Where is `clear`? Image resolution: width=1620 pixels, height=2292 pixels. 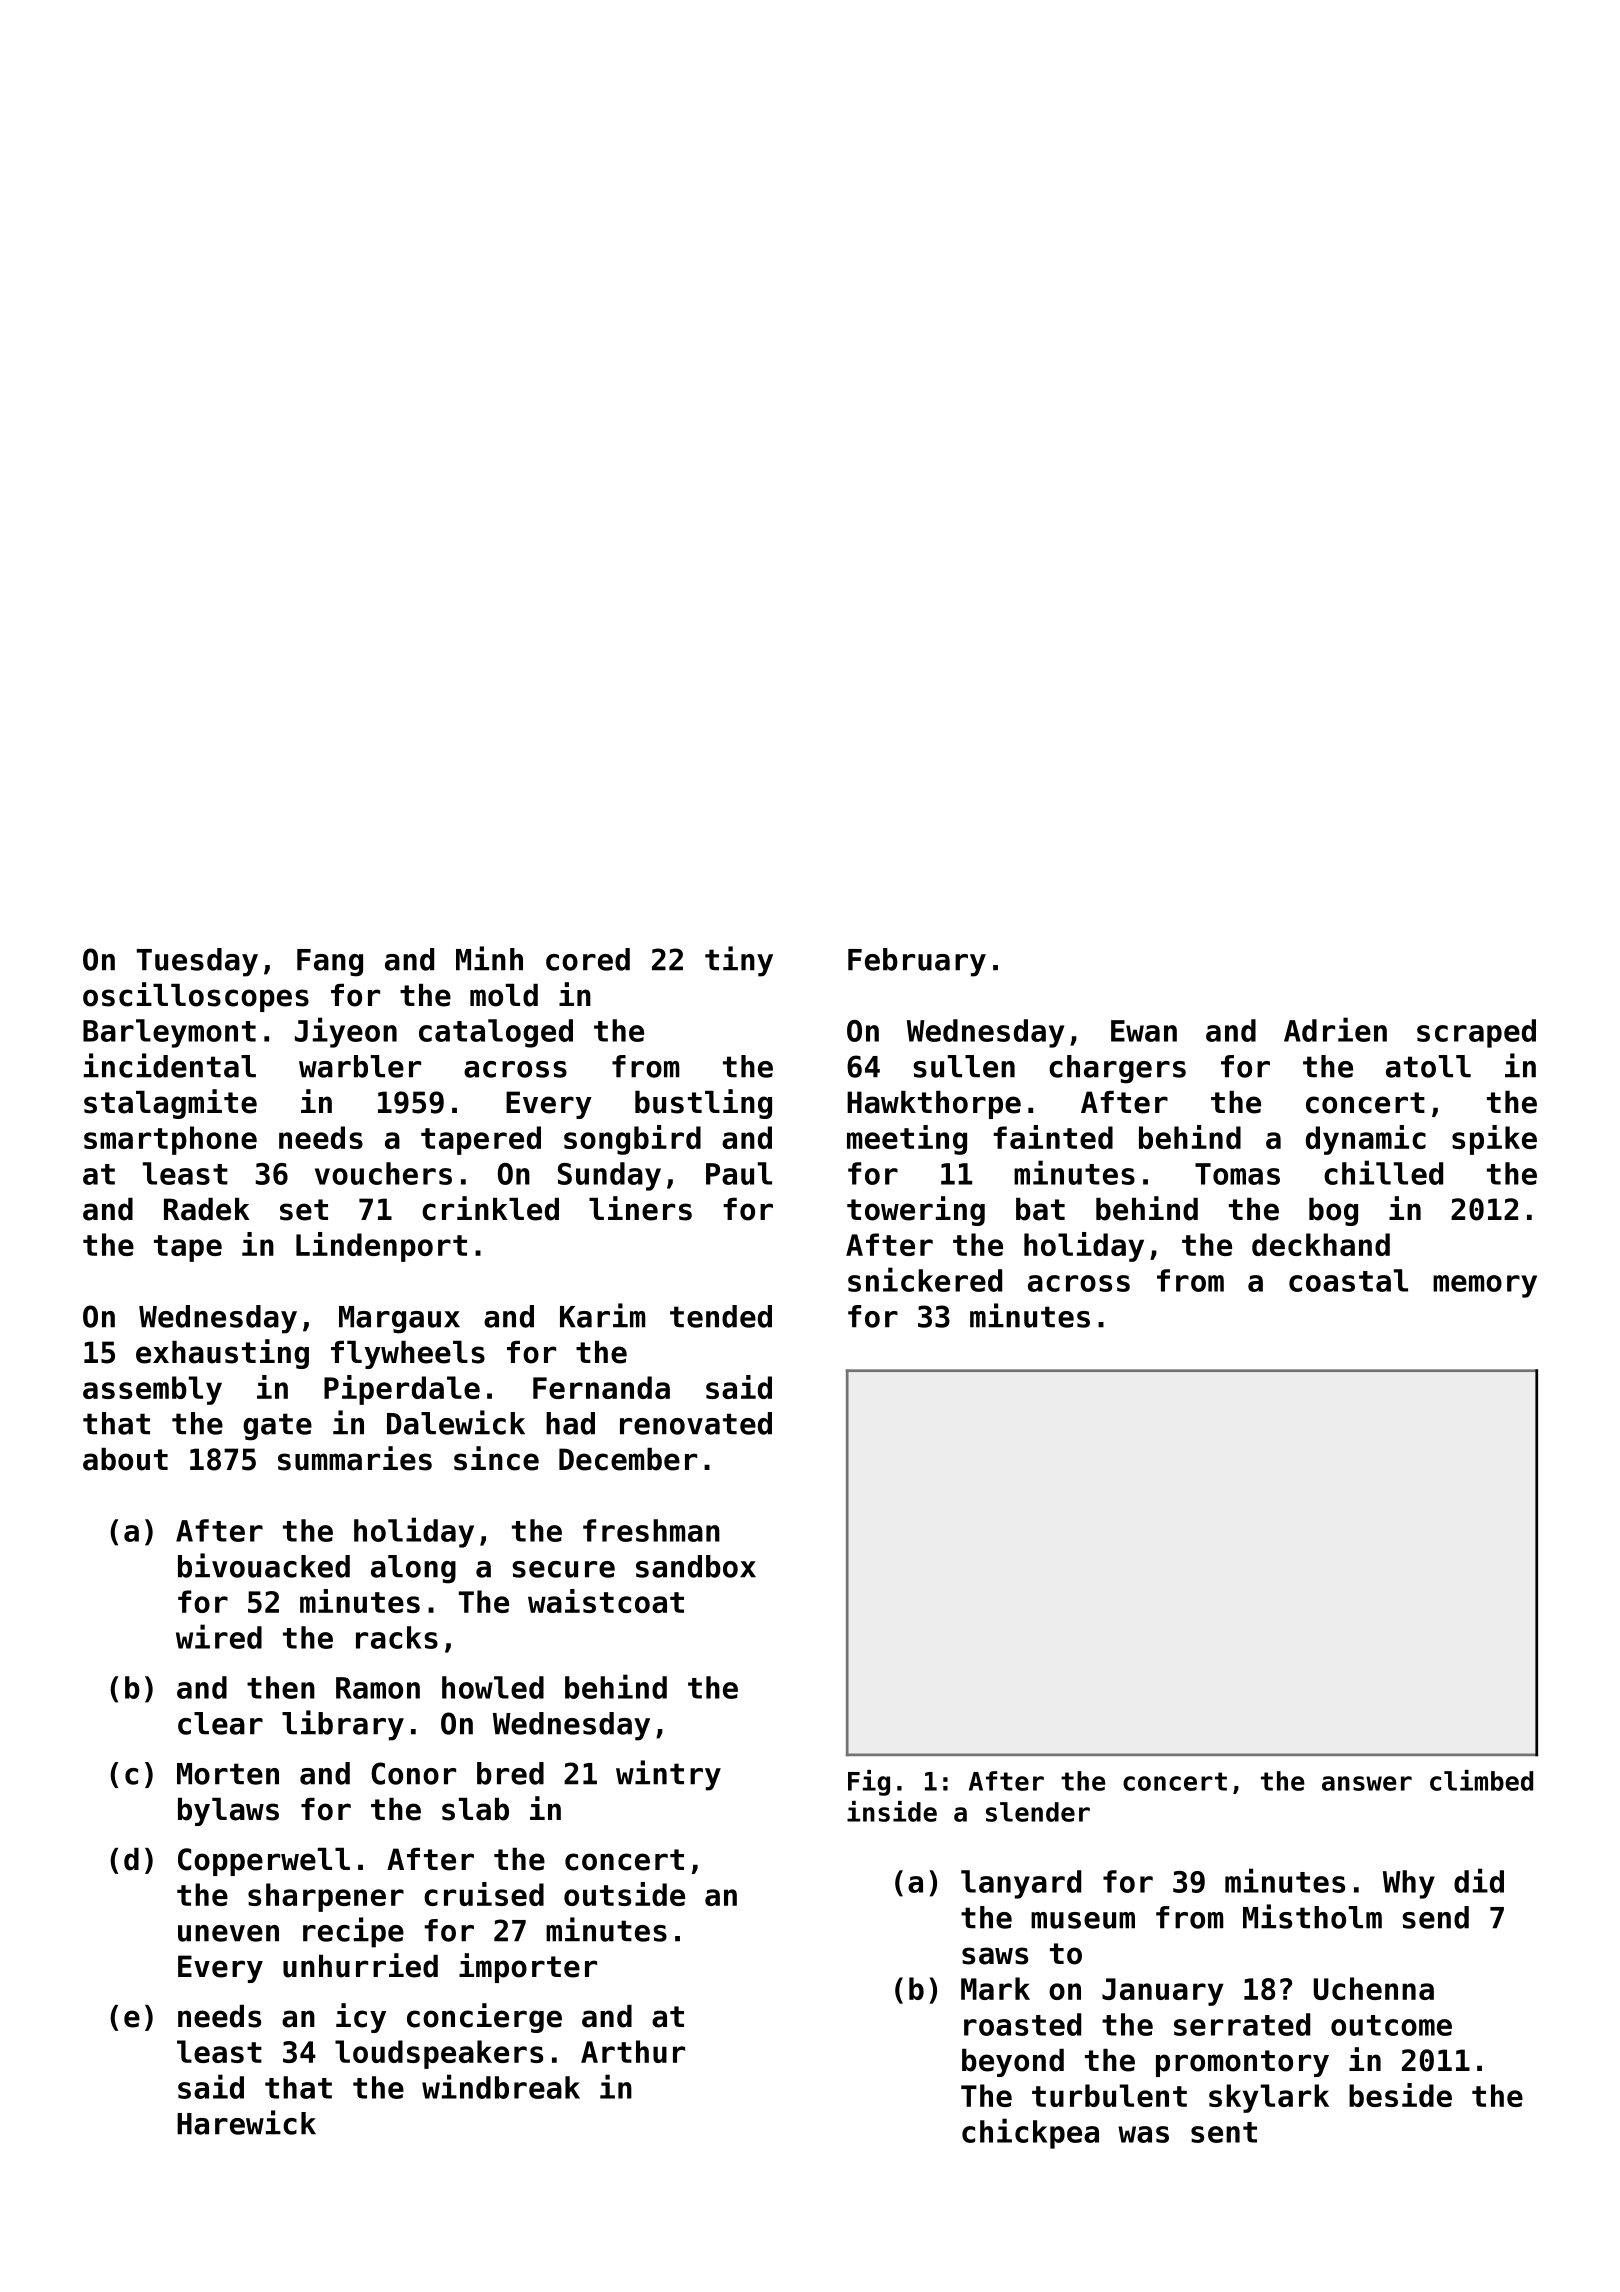
clear is located at coordinates (220, 1723).
